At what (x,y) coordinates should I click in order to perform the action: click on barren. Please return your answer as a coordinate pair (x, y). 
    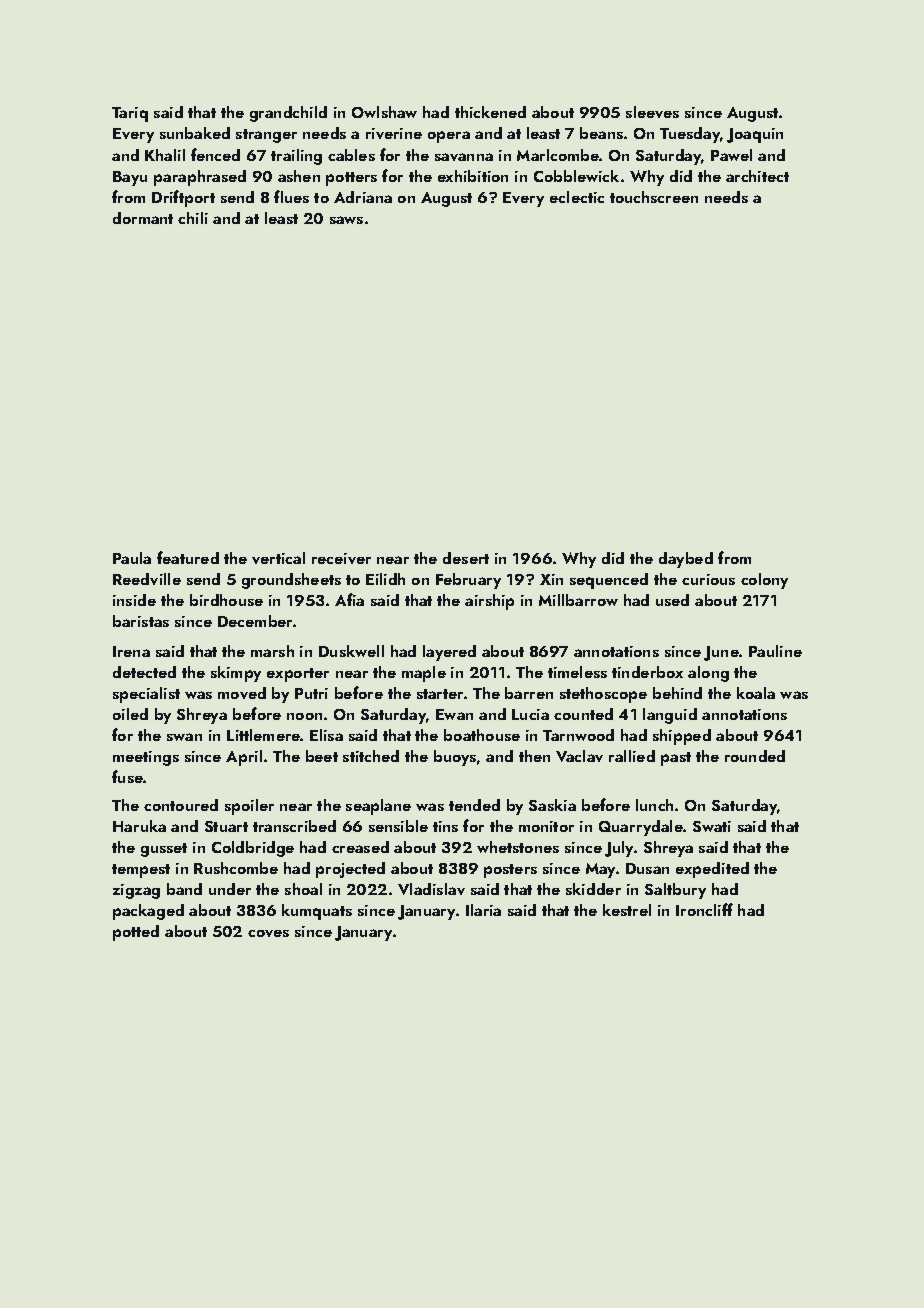
    Looking at the image, I should click on (529, 693).
